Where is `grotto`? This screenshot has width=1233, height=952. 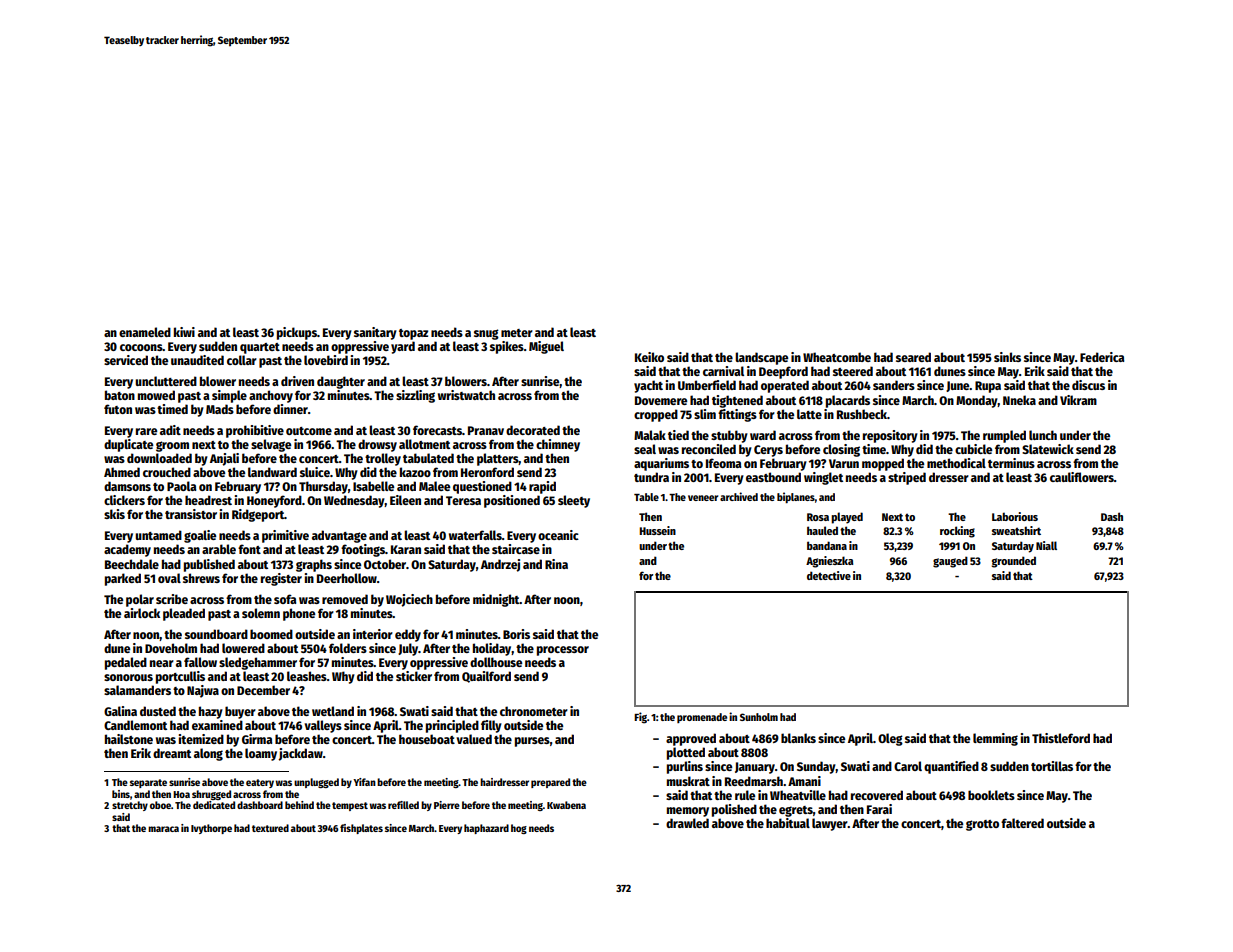 grotto is located at coordinates (982, 825).
